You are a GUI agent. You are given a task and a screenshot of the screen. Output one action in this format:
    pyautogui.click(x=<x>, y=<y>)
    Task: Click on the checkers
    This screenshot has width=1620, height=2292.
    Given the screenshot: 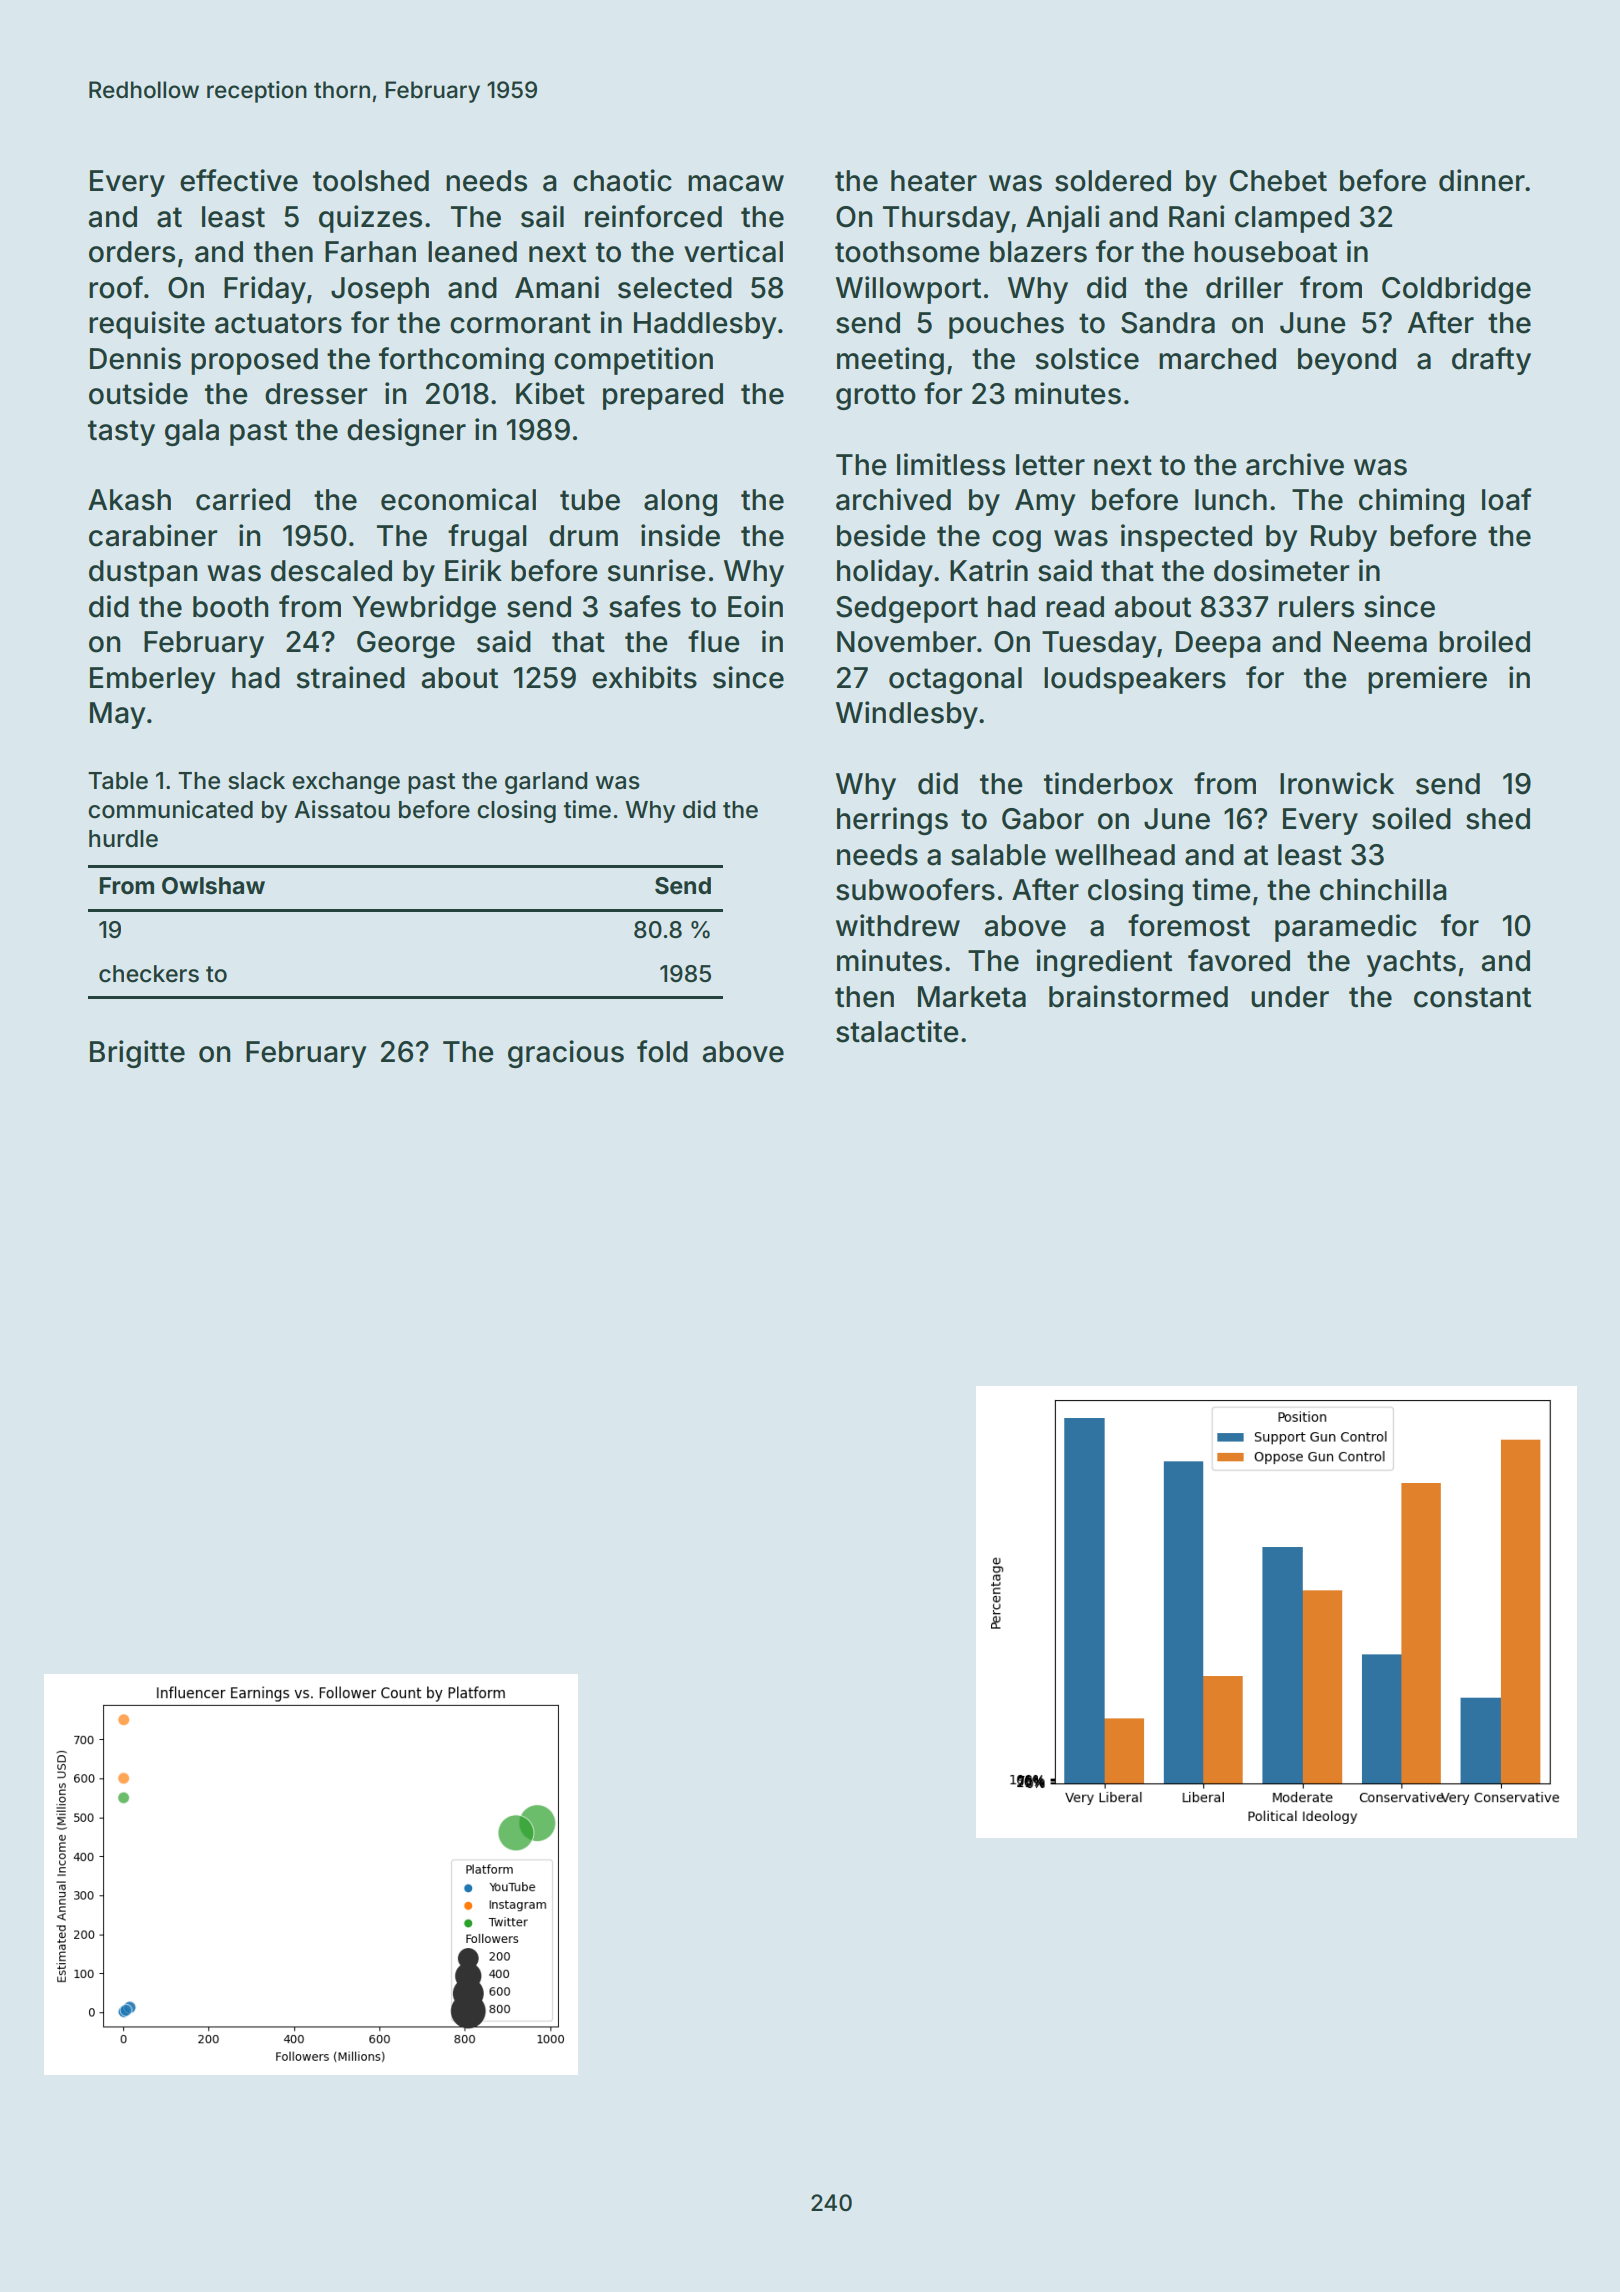 What is the action you would take?
    pyautogui.click(x=149, y=974)
